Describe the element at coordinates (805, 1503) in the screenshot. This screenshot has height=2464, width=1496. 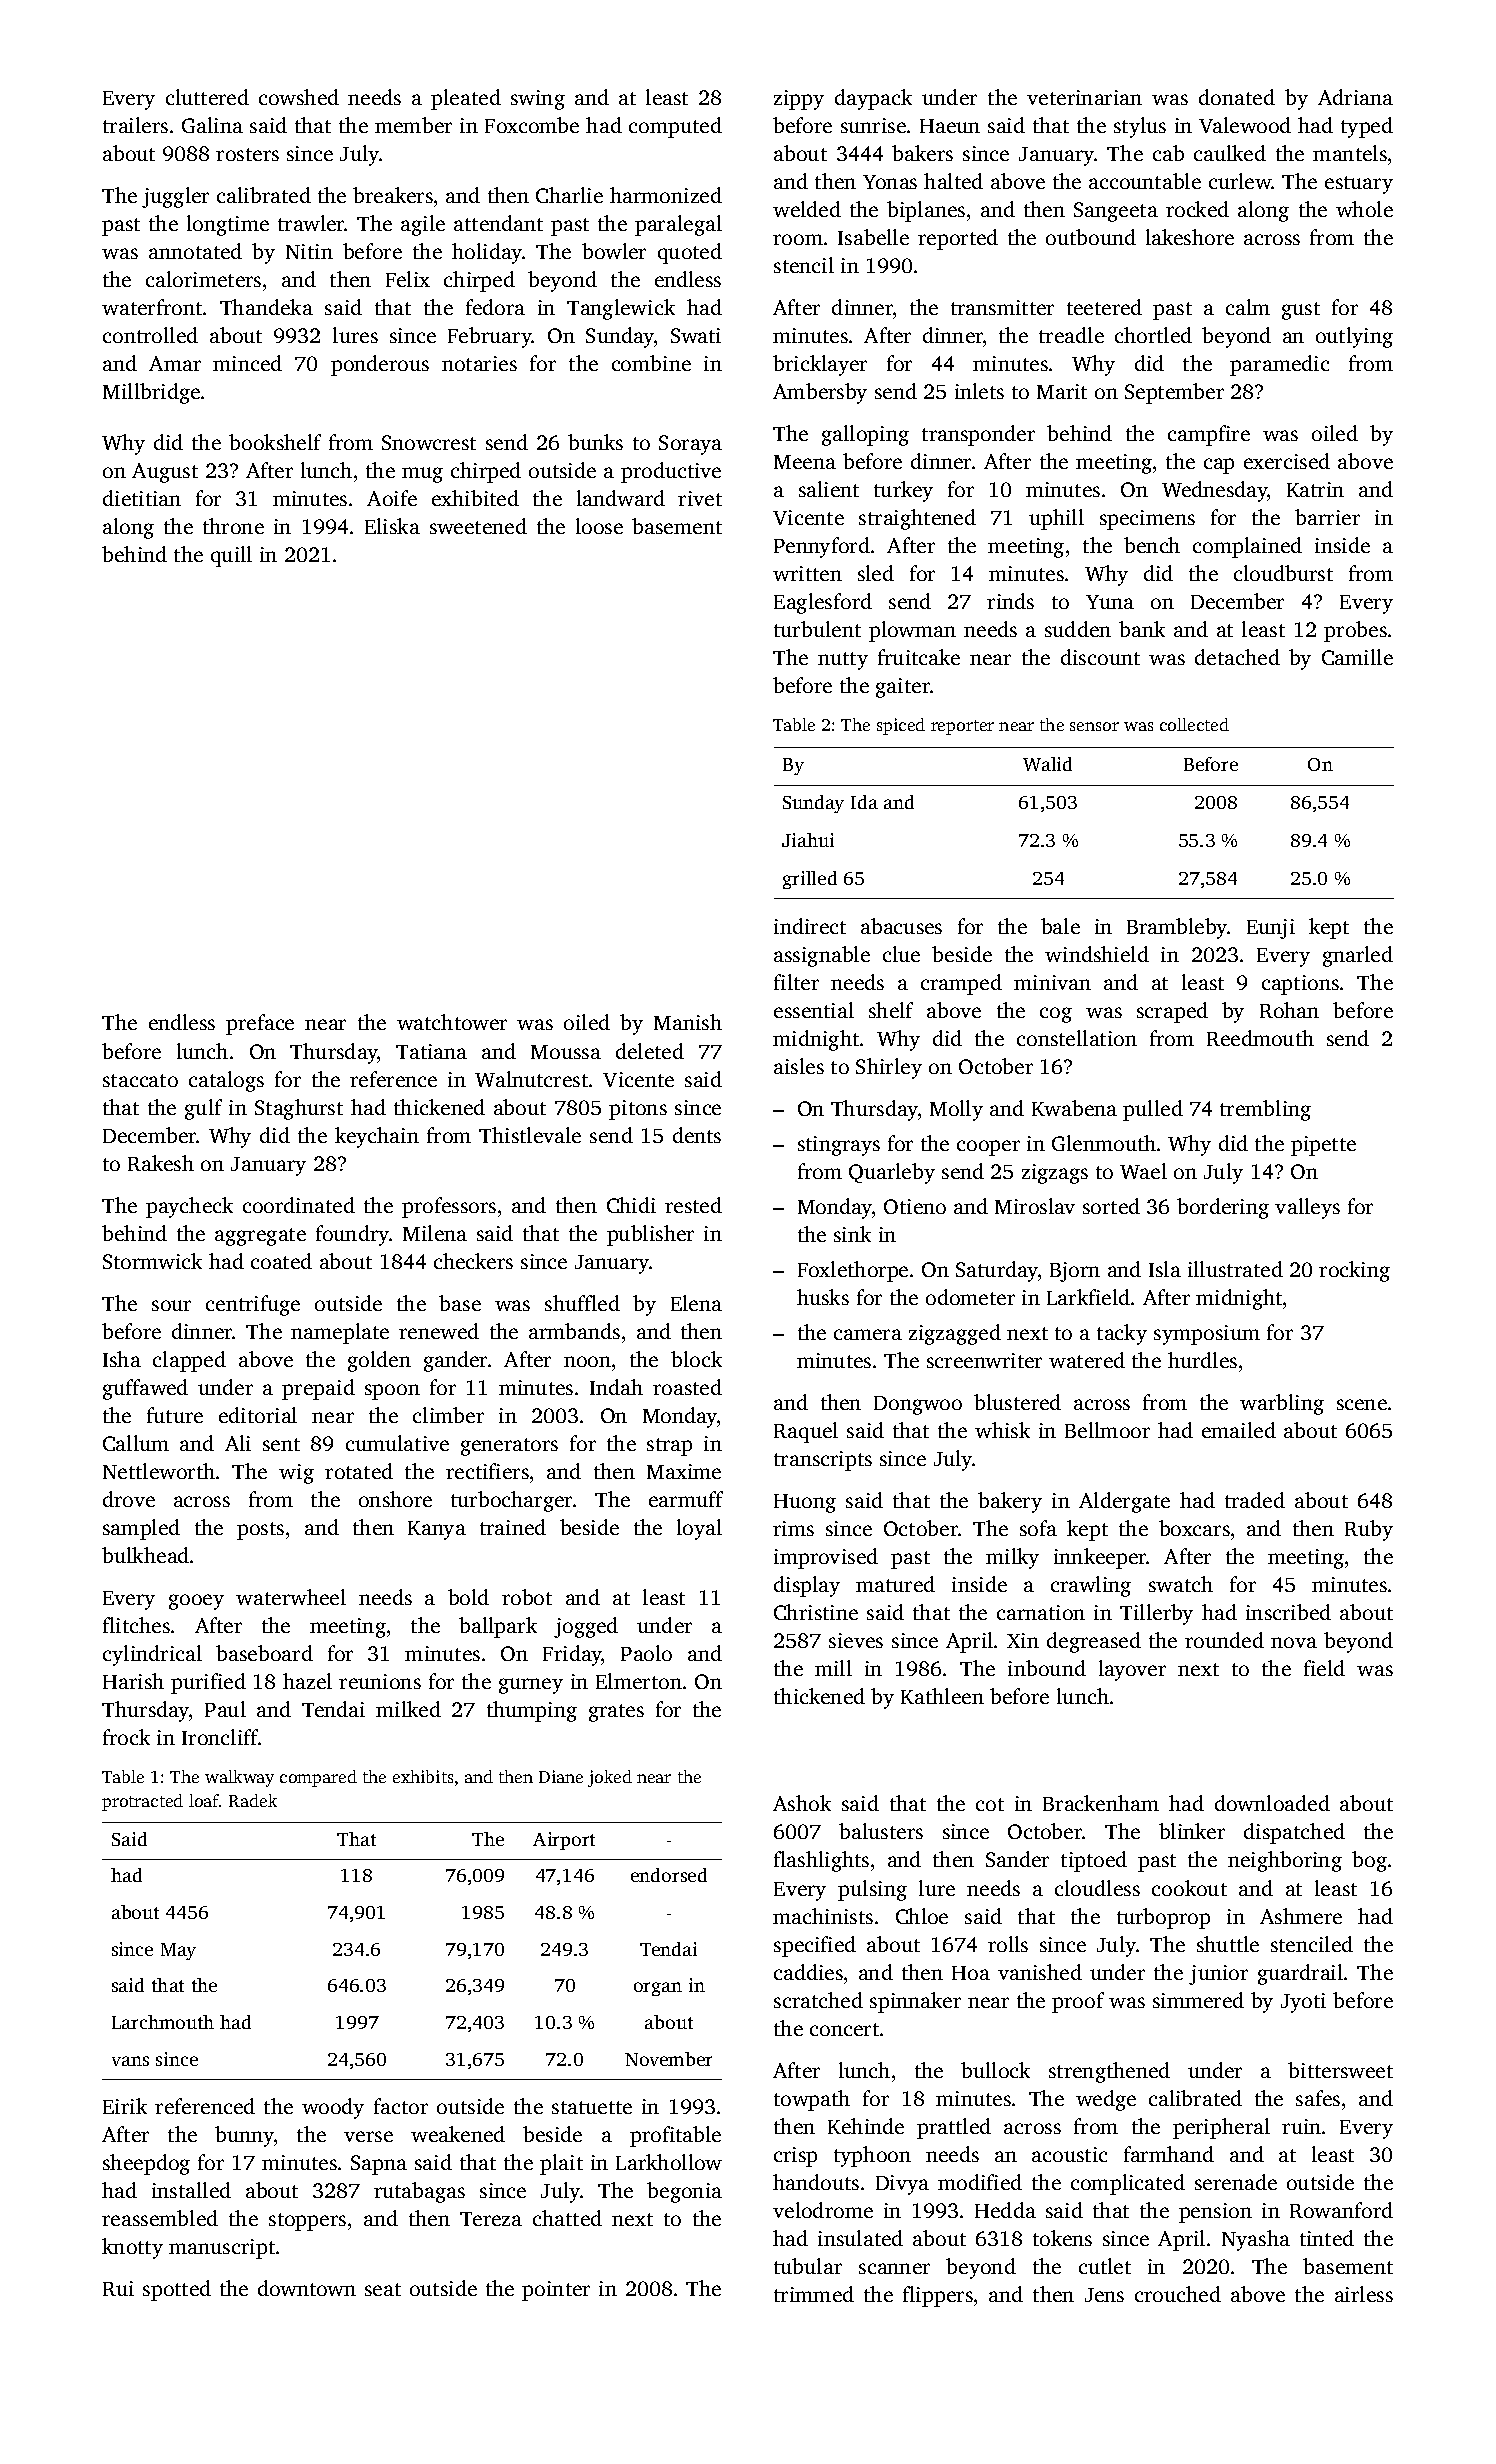
I see `Huong` at that location.
